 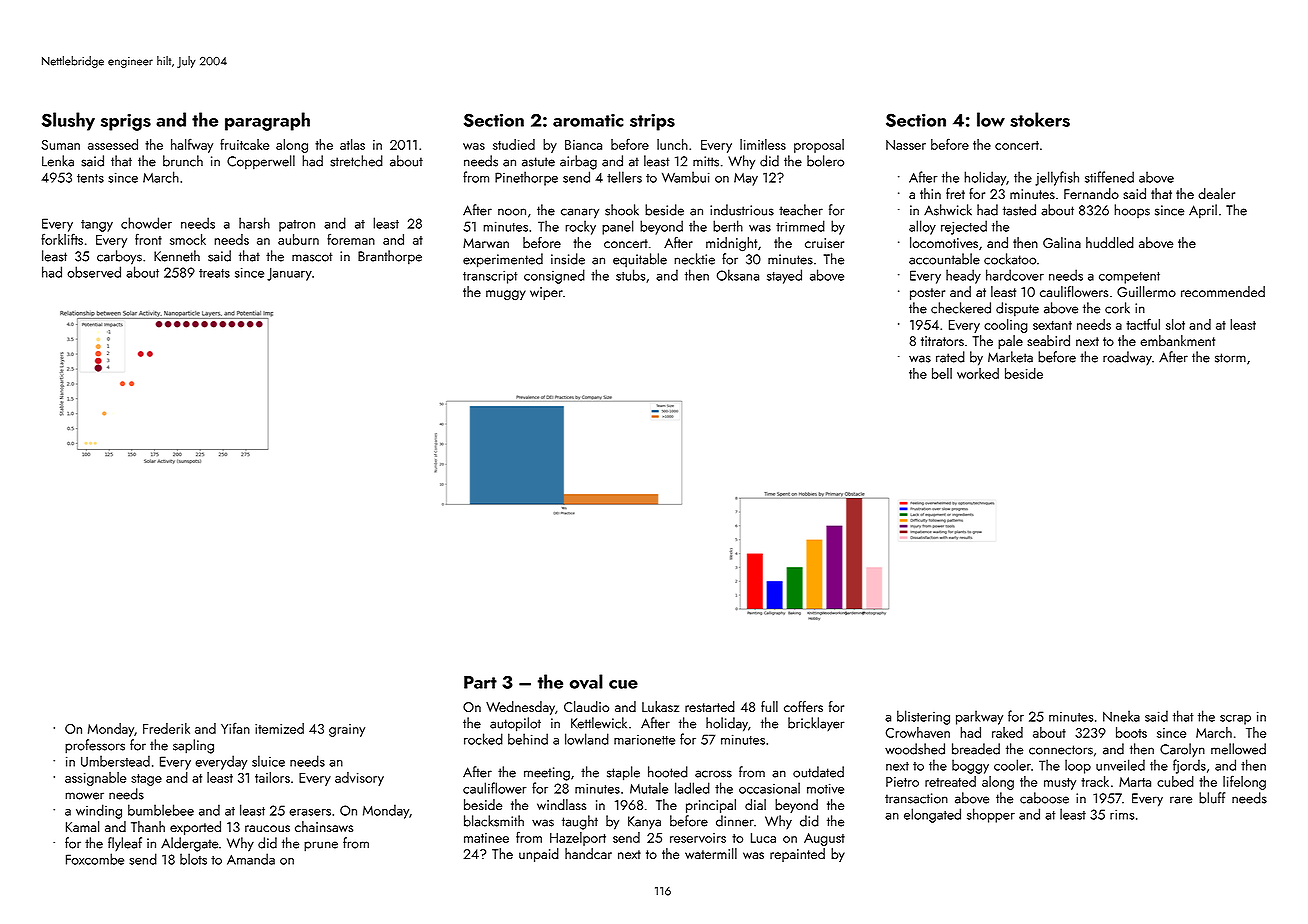 What do you see at coordinates (166, 728) in the page?
I see `Frederik` at bounding box center [166, 728].
